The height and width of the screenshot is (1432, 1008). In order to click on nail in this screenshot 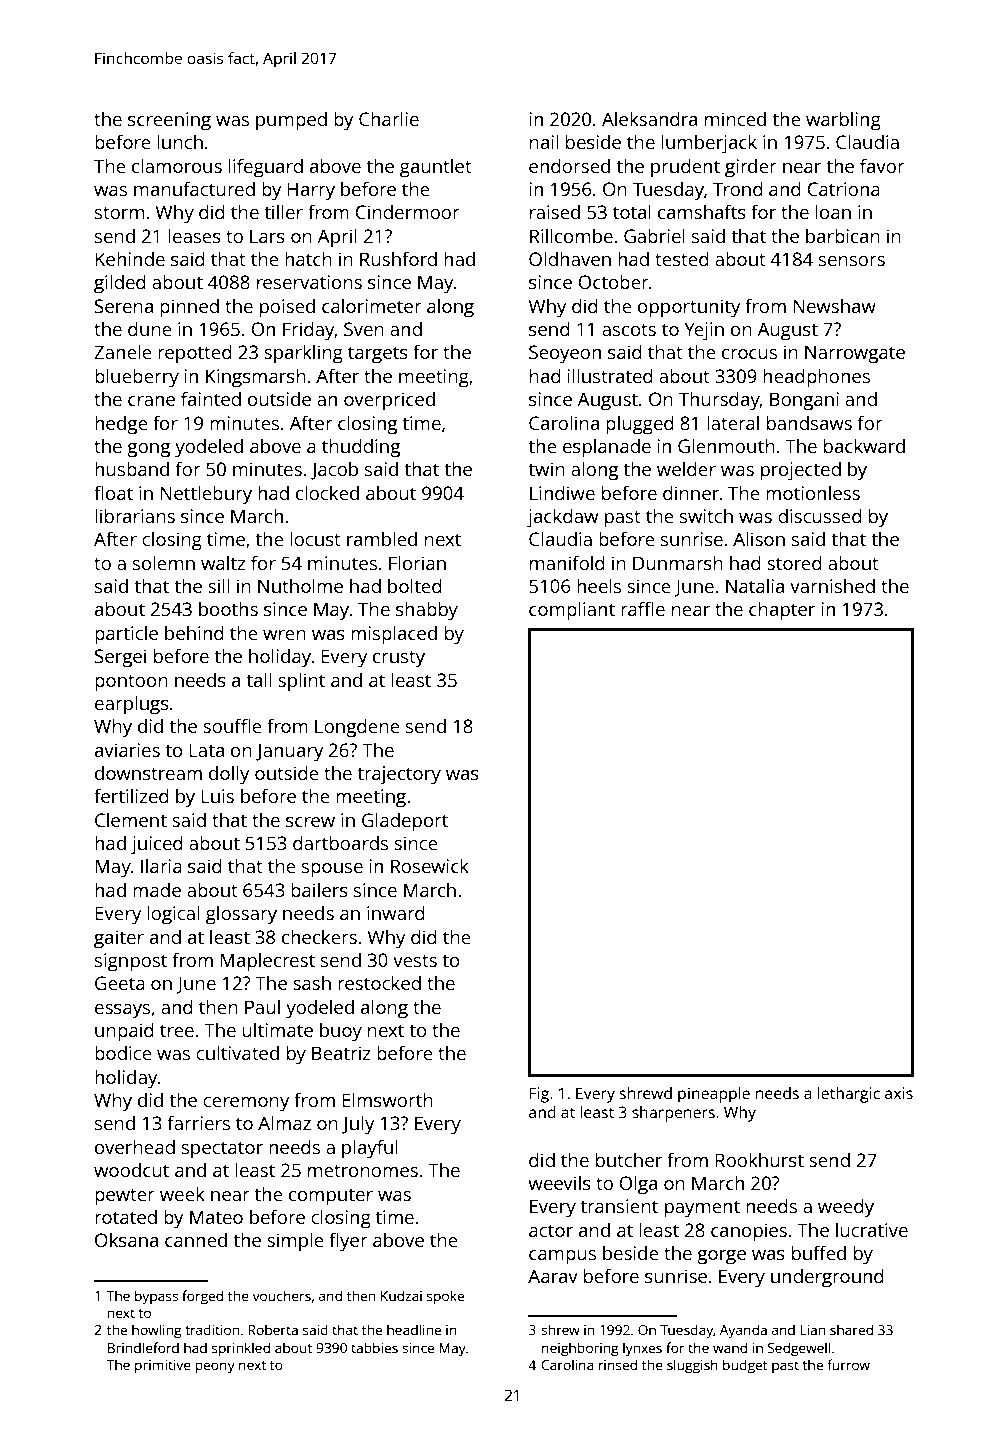, I will do `click(544, 141)`.
